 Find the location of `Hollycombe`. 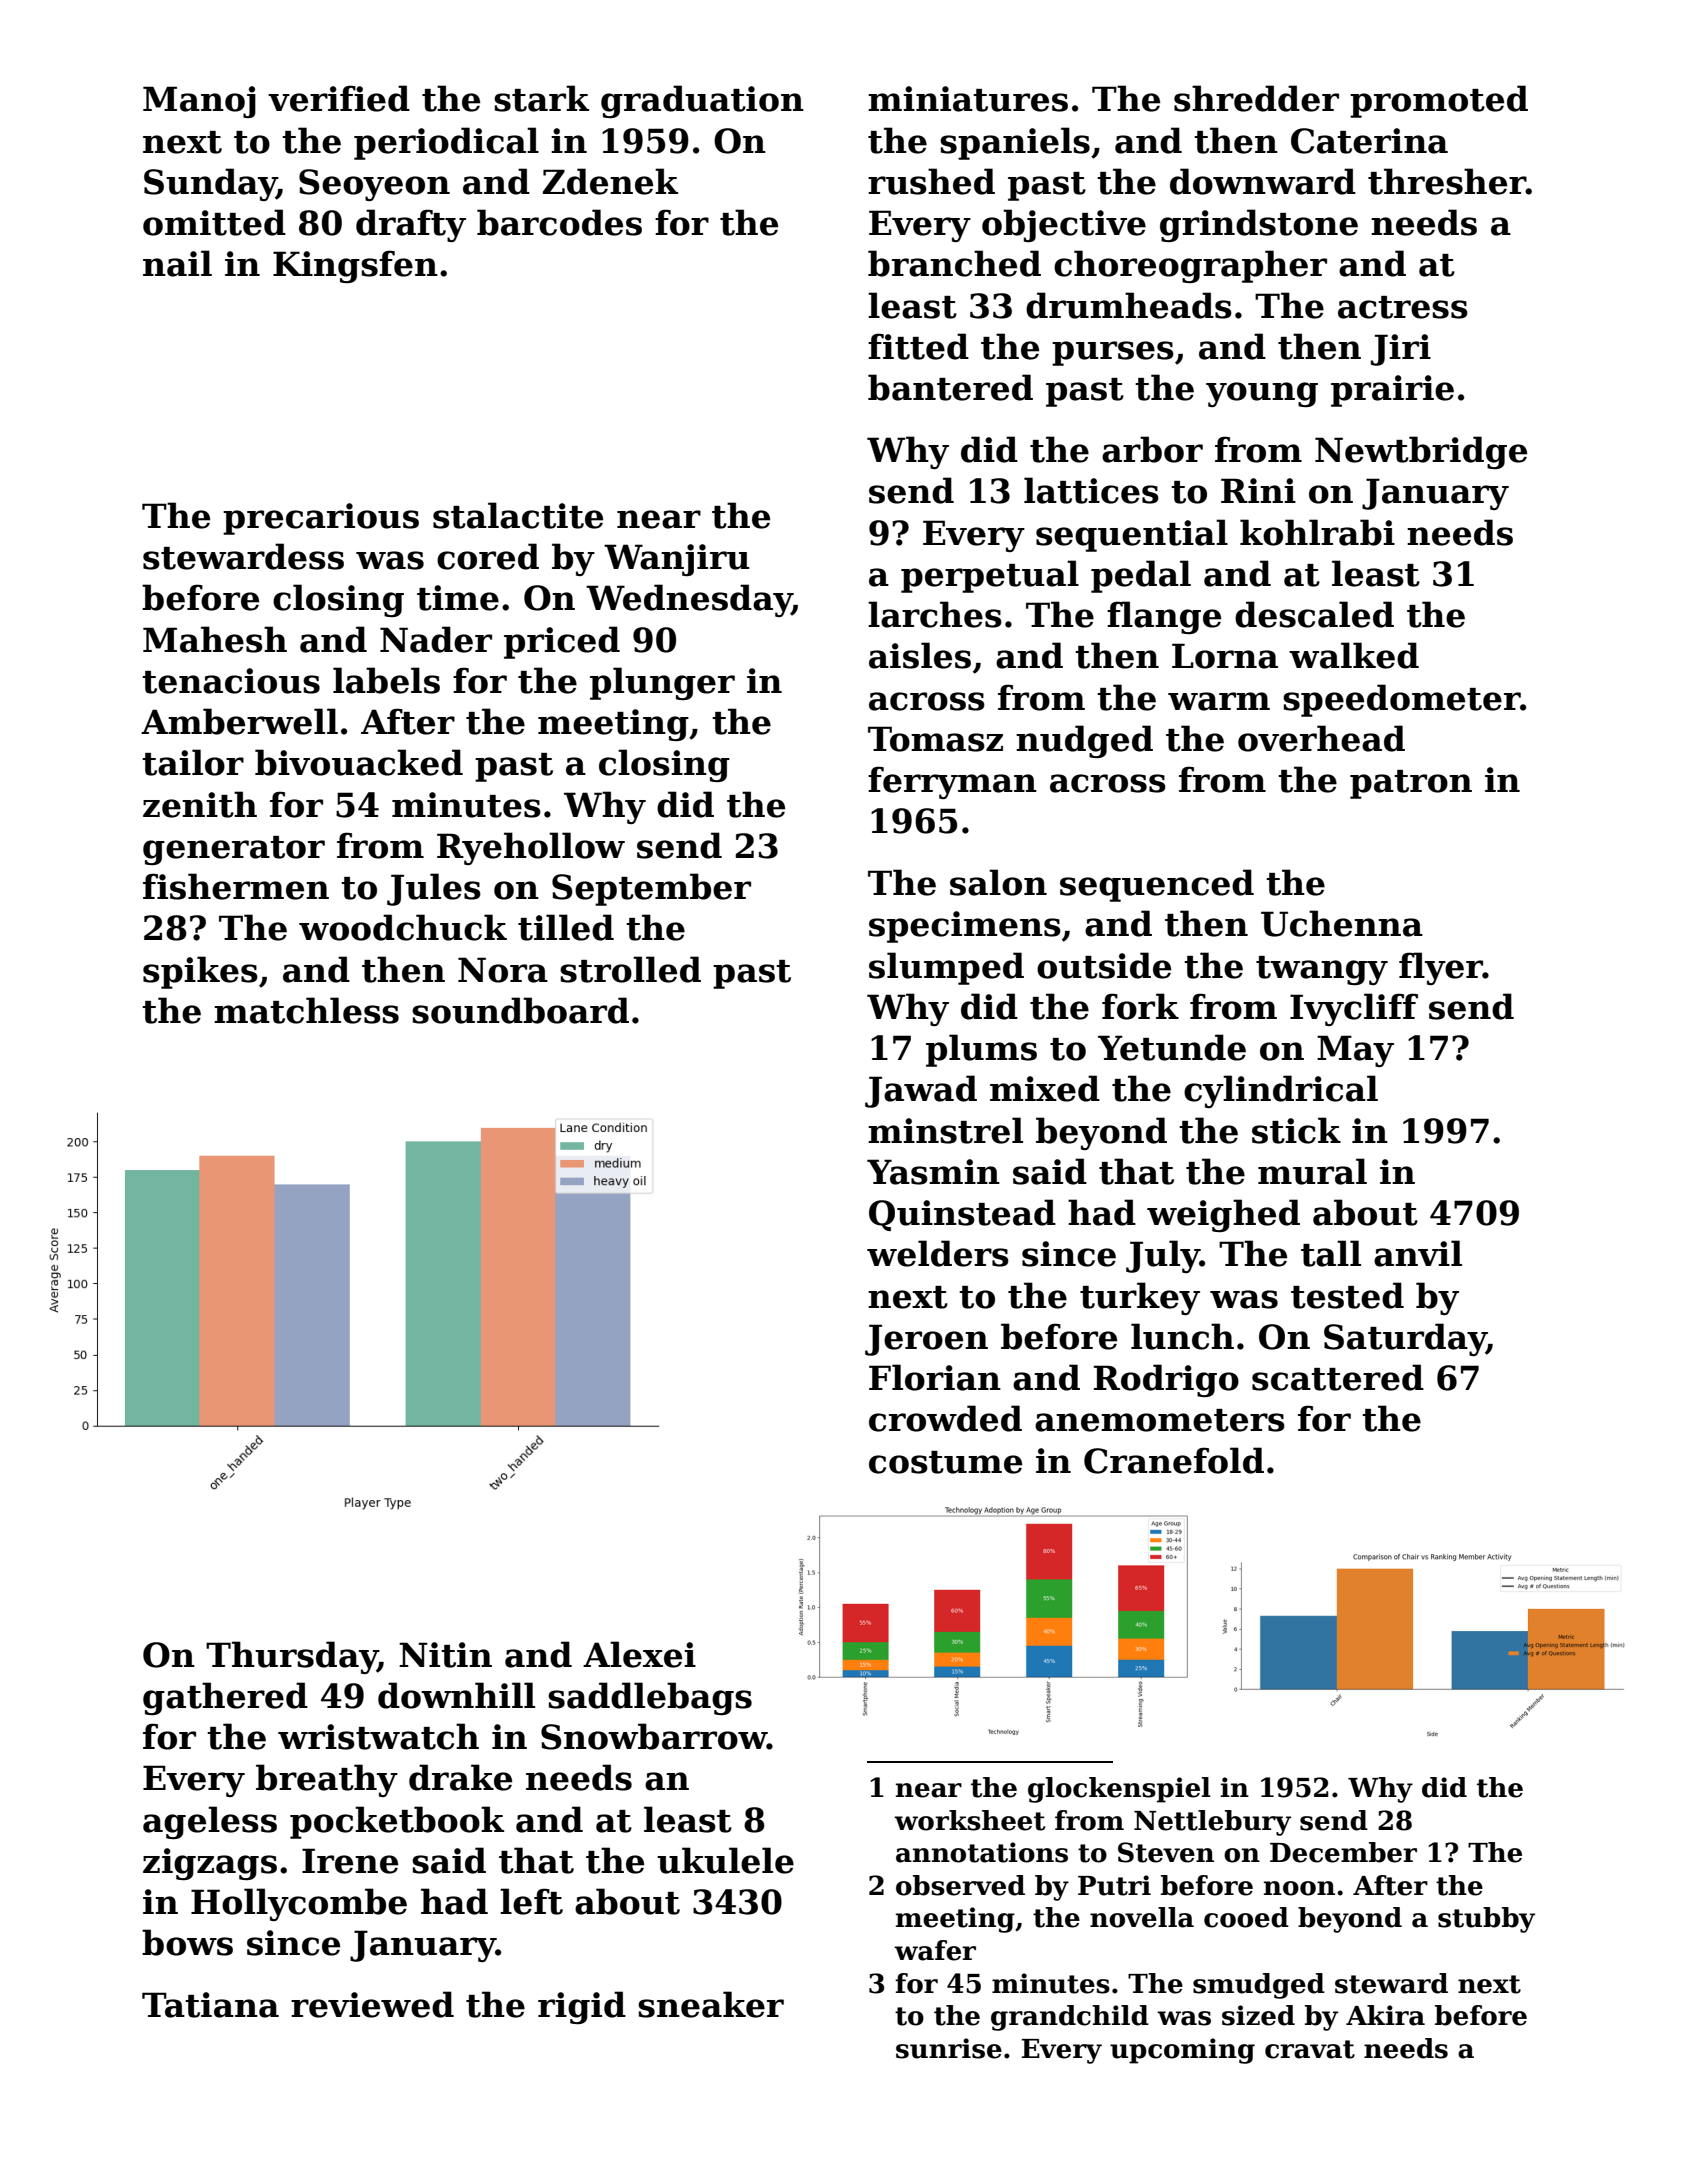

Hollycombe is located at coordinates (299, 1904).
